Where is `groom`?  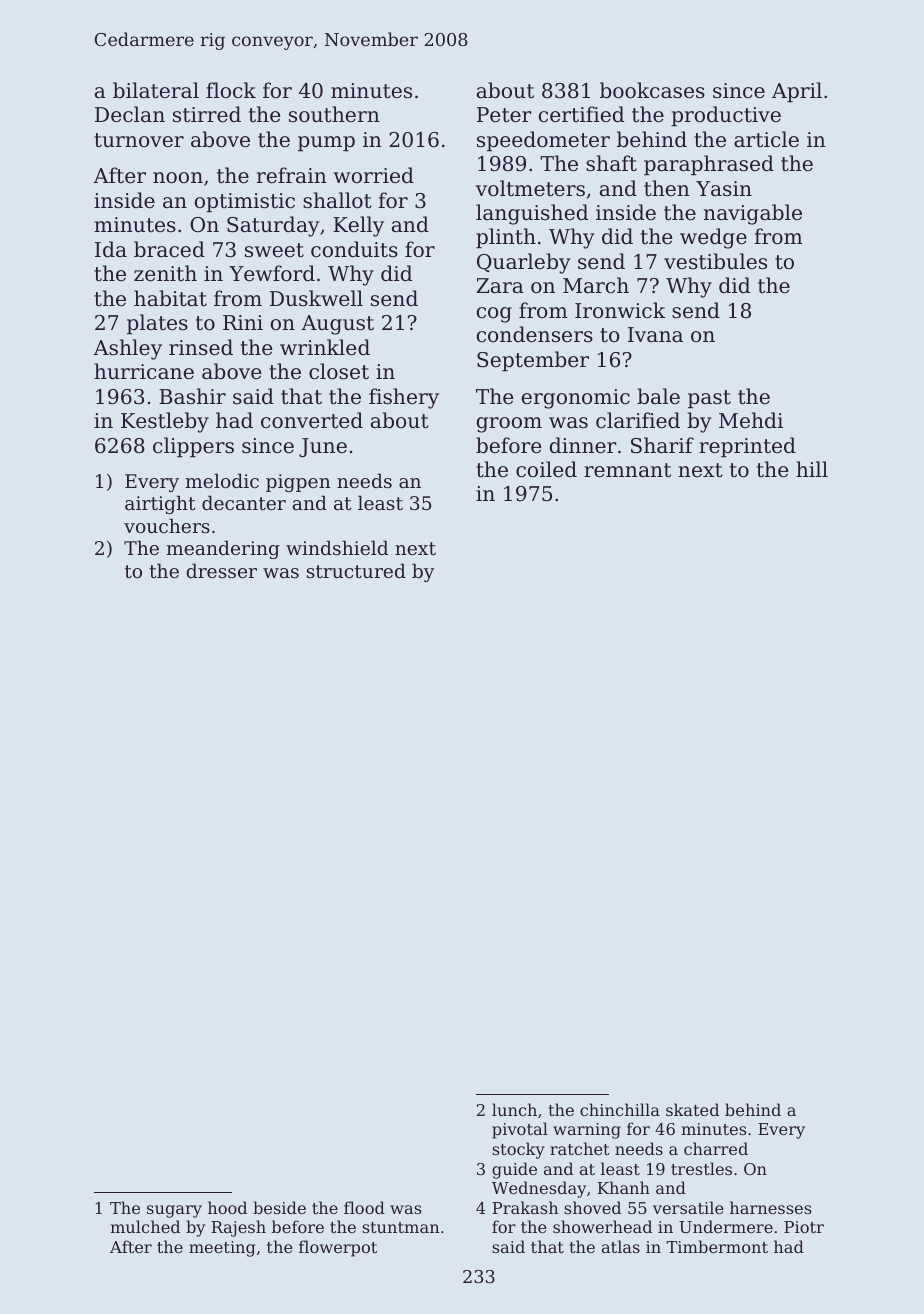
groom is located at coordinates (509, 425).
